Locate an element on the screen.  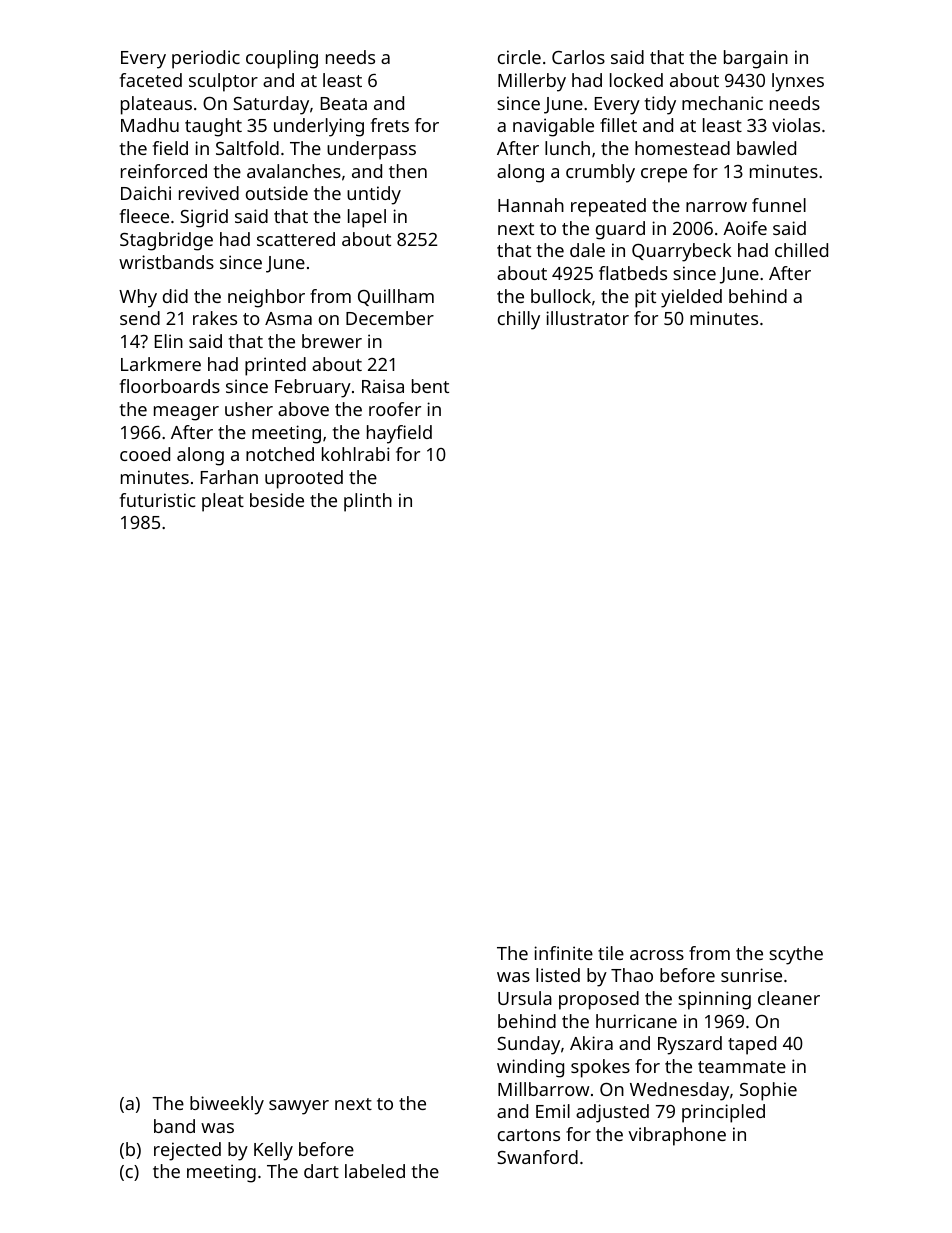
circle is located at coordinates (519, 57).
